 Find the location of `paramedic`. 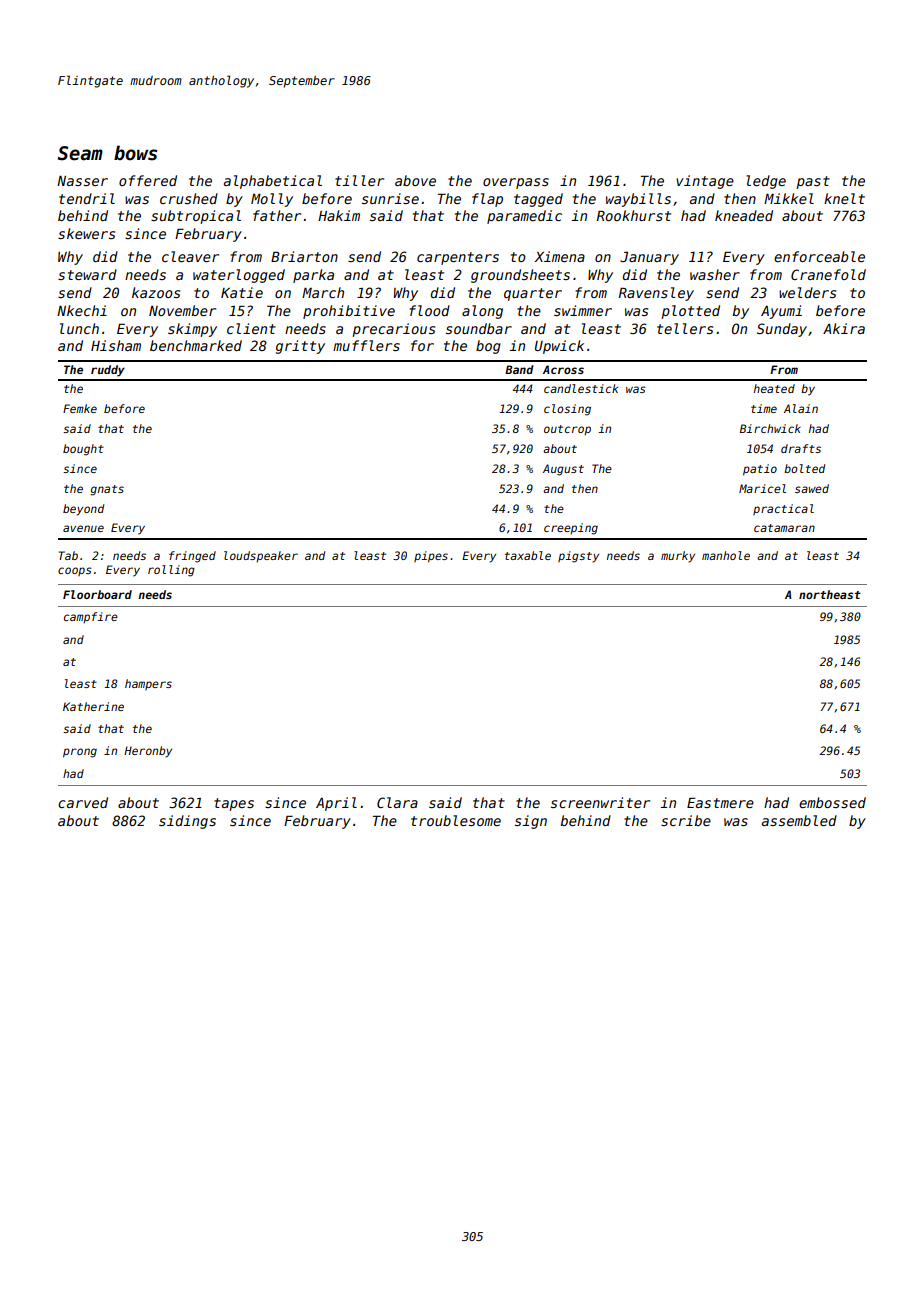

paramedic is located at coordinates (524, 217).
